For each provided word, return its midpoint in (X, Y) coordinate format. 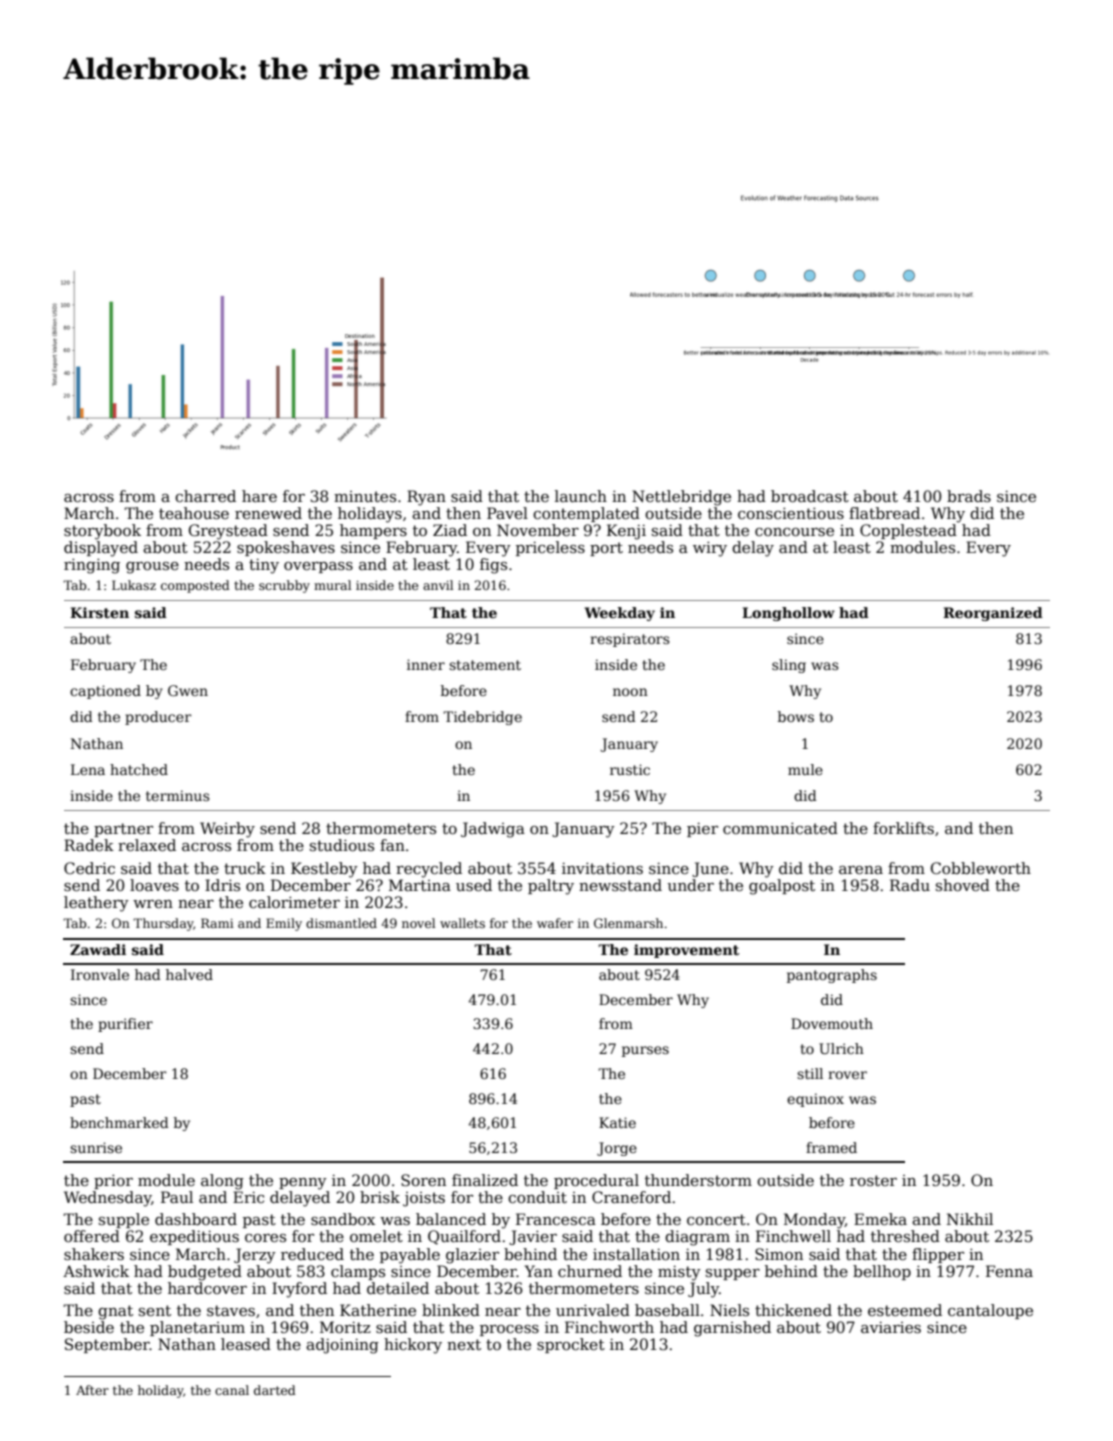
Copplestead (908, 531)
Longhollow (788, 614)
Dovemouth (832, 1023)
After (92, 1390)
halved (189, 974)
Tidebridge (482, 718)
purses (645, 1051)
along (222, 1182)
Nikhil (970, 1219)
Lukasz (134, 585)
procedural (596, 1181)
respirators (630, 640)
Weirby (227, 830)
